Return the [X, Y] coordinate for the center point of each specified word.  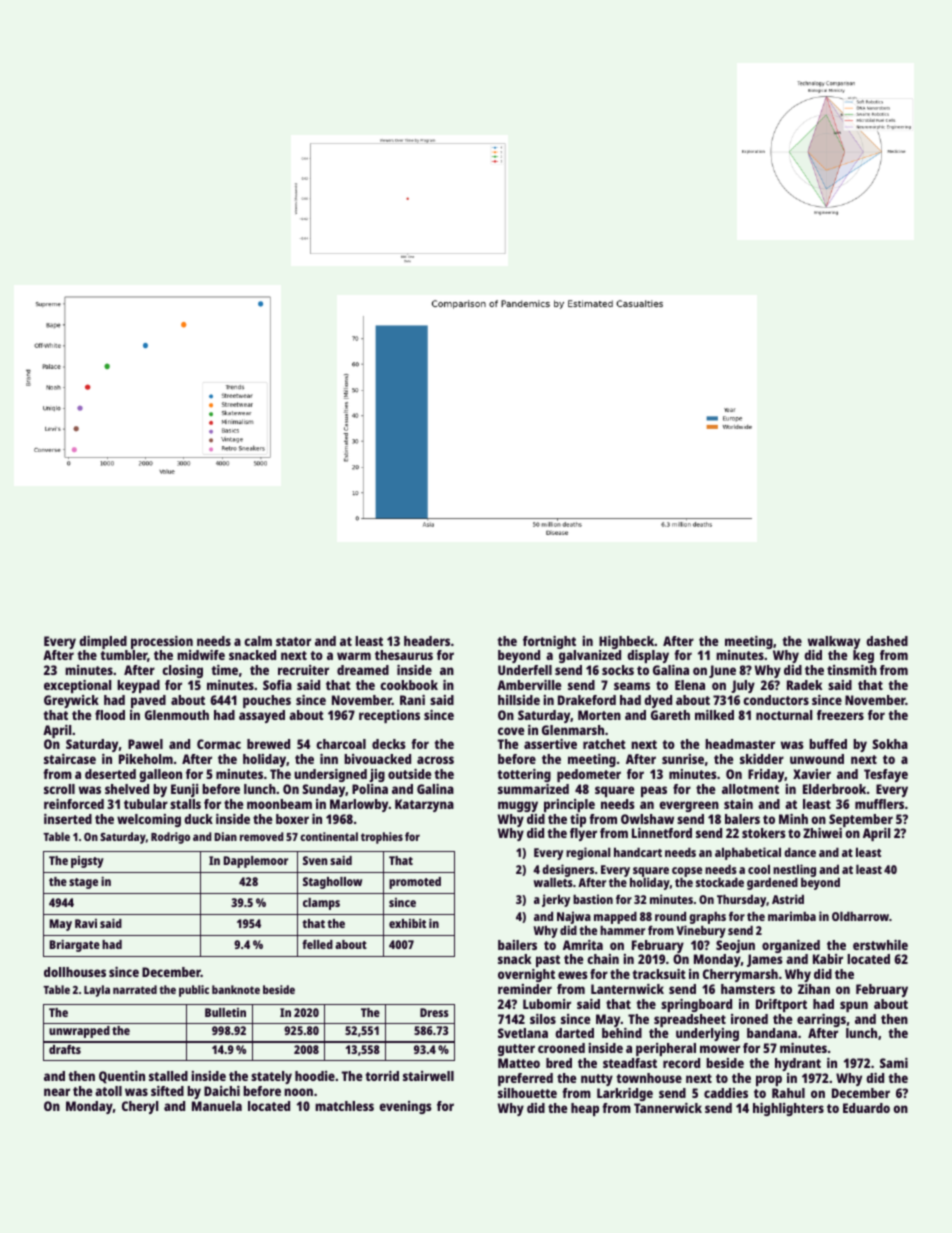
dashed [887, 641]
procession [162, 642]
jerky [556, 900]
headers [427, 641]
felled [317, 944]
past [548, 961]
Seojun [735, 946]
